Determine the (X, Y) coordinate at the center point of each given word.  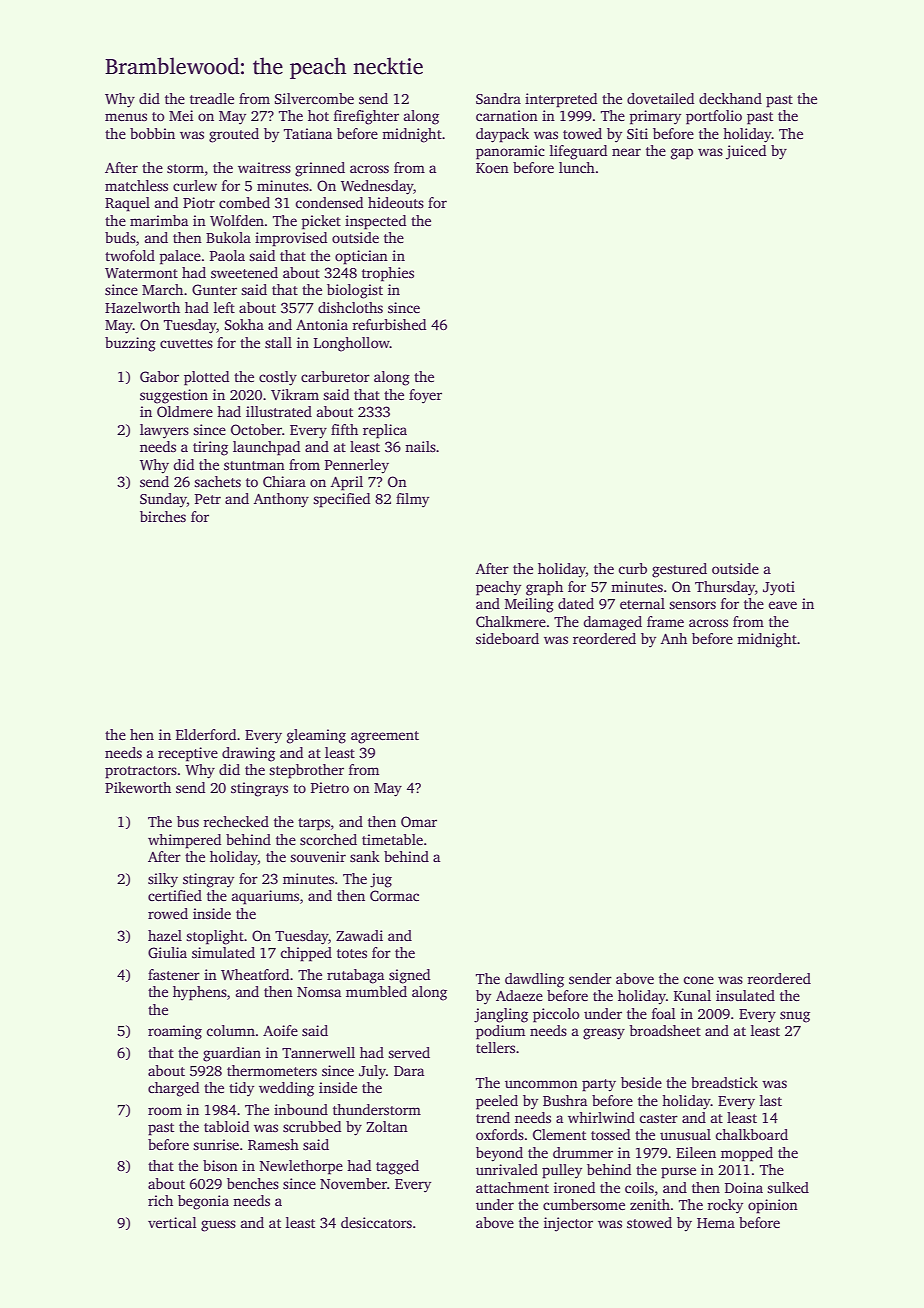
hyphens (200, 993)
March (162, 289)
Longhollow (352, 344)
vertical (172, 1222)
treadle (212, 98)
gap (682, 154)
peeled (497, 1102)
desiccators (376, 1222)
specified (341, 500)
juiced (746, 152)
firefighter (366, 117)
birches (163, 516)
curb (632, 568)
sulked (788, 1187)
